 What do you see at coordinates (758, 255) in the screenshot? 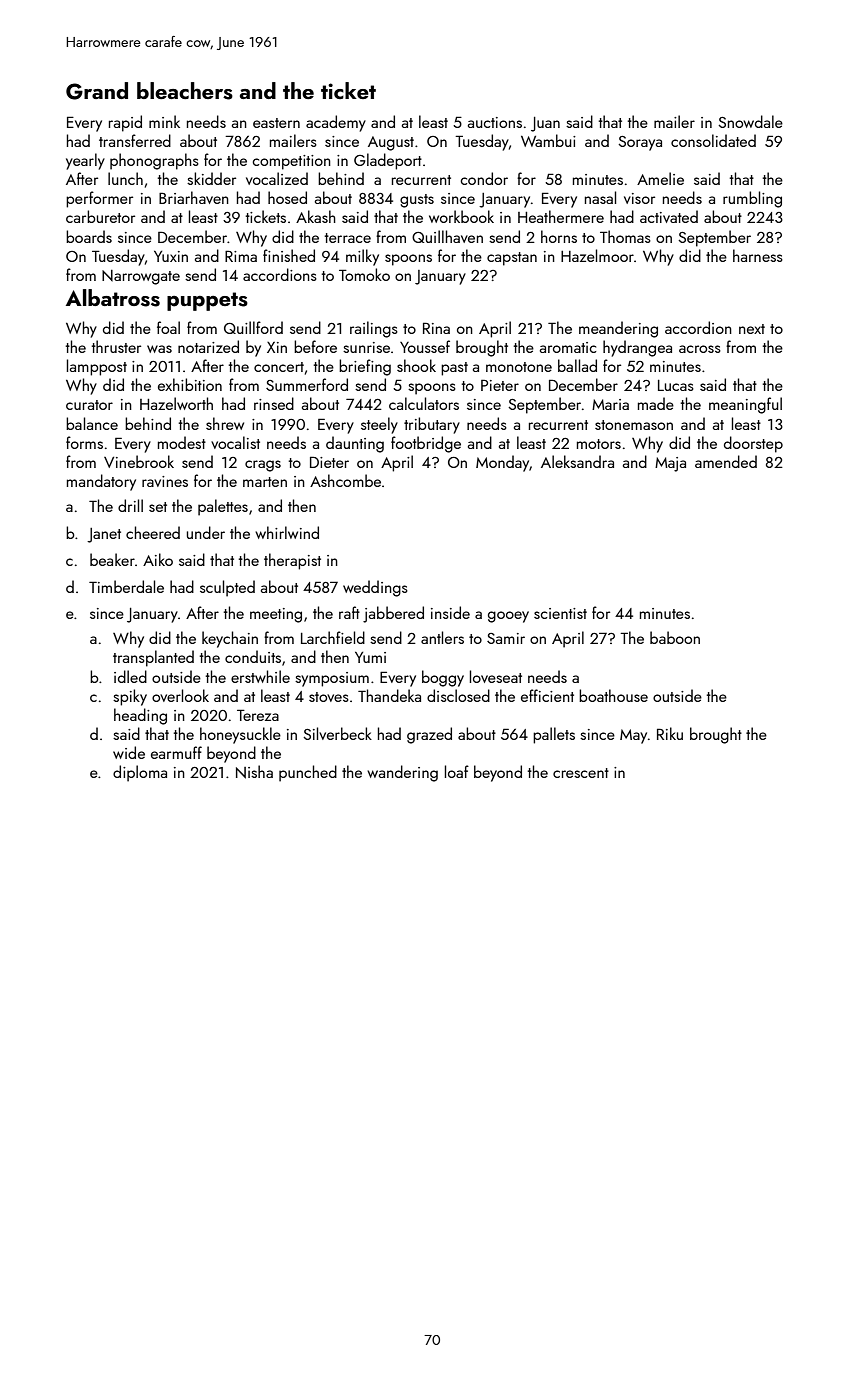
I see `harness` at bounding box center [758, 255].
